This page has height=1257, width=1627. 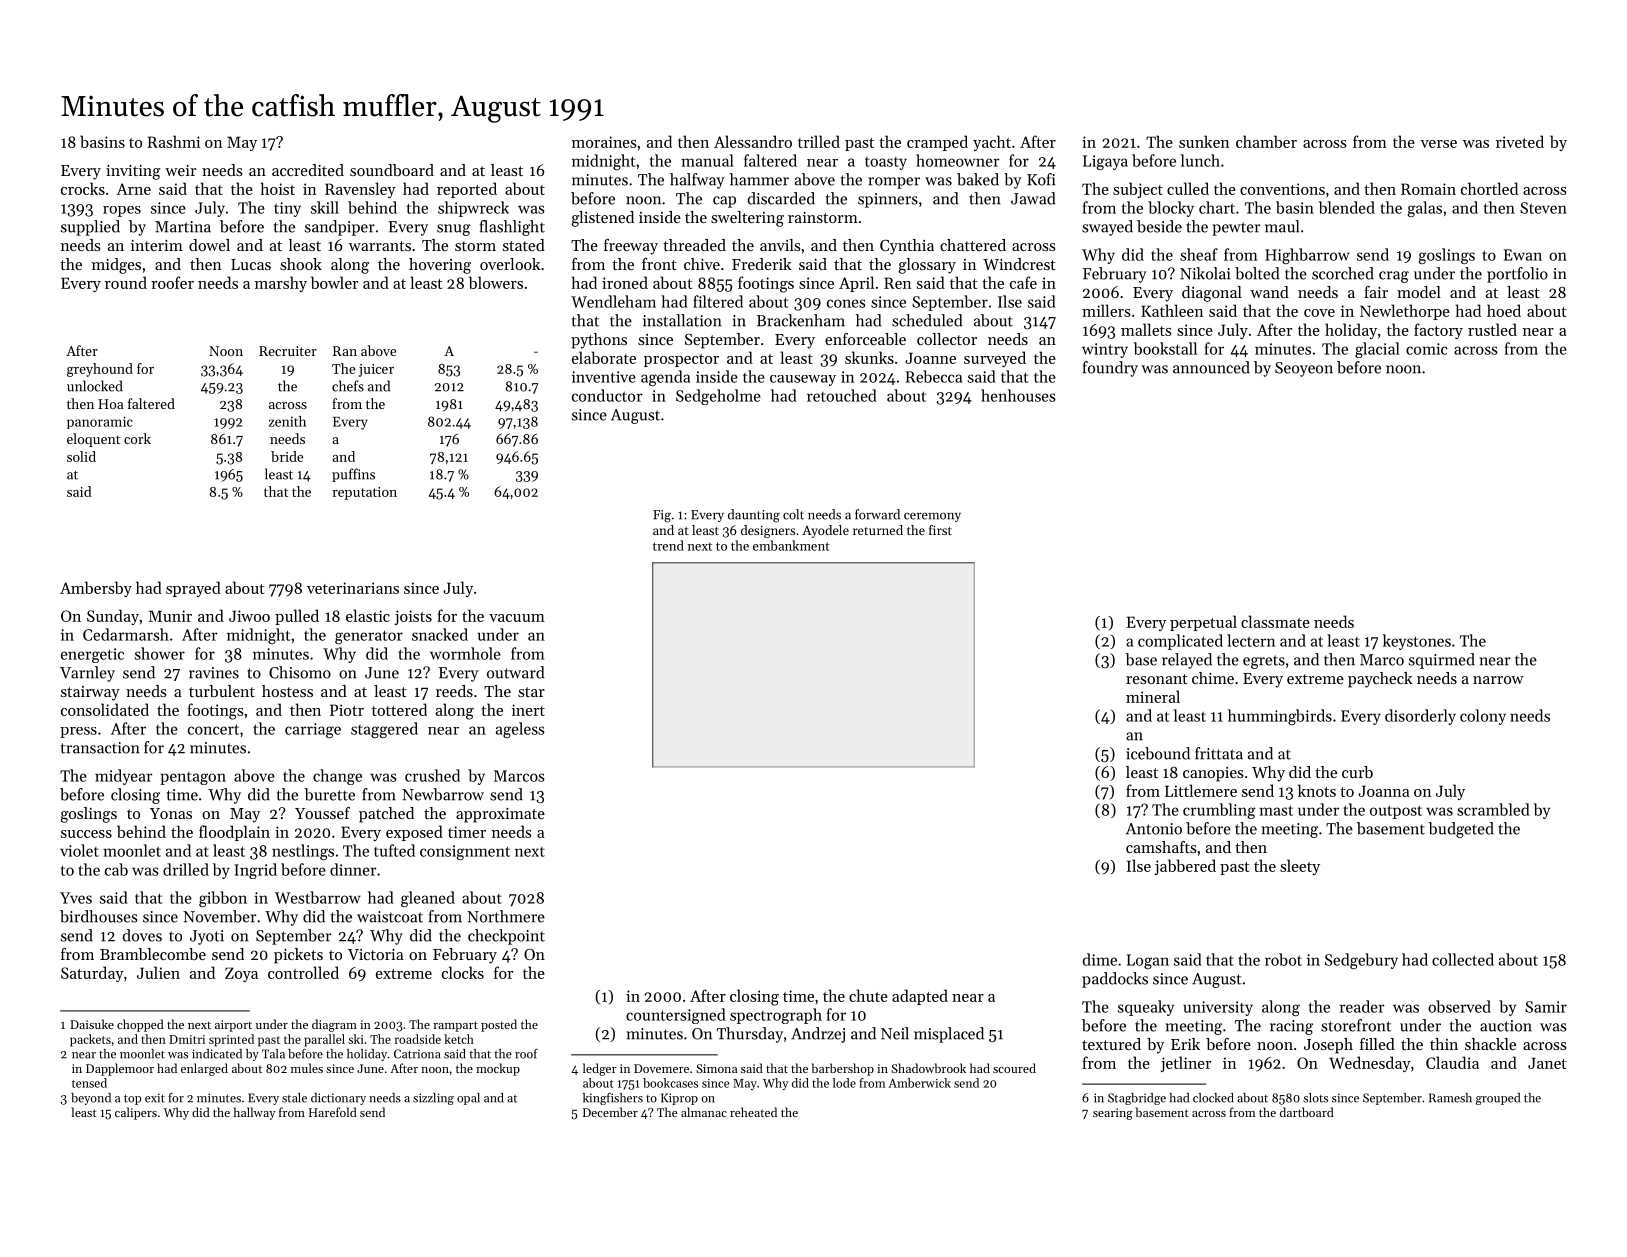 What do you see at coordinates (417, 1054) in the page?
I see `Catriona` at bounding box center [417, 1054].
